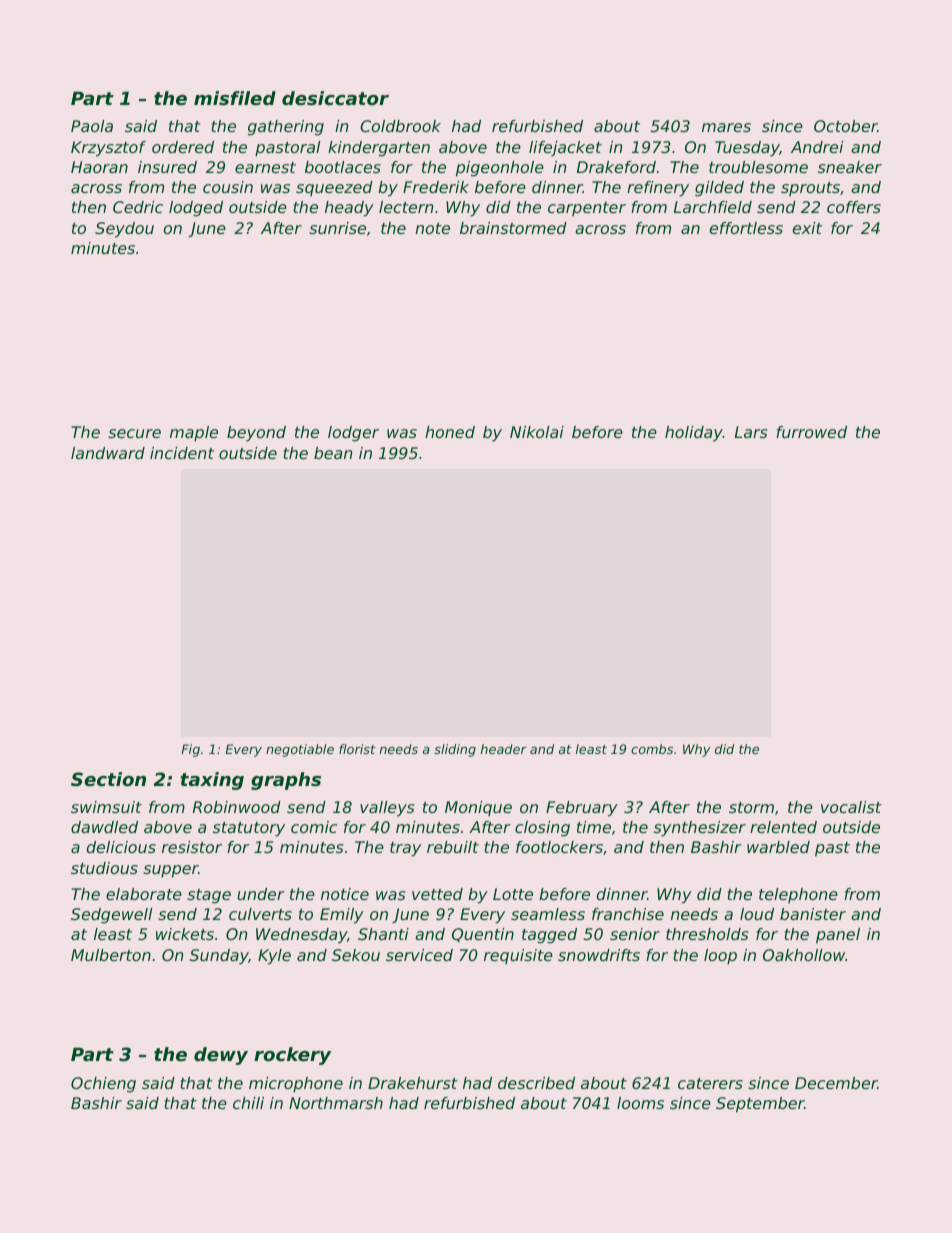  Describe the element at coordinates (111, 955) in the screenshot. I see `Mulberton` at that location.
